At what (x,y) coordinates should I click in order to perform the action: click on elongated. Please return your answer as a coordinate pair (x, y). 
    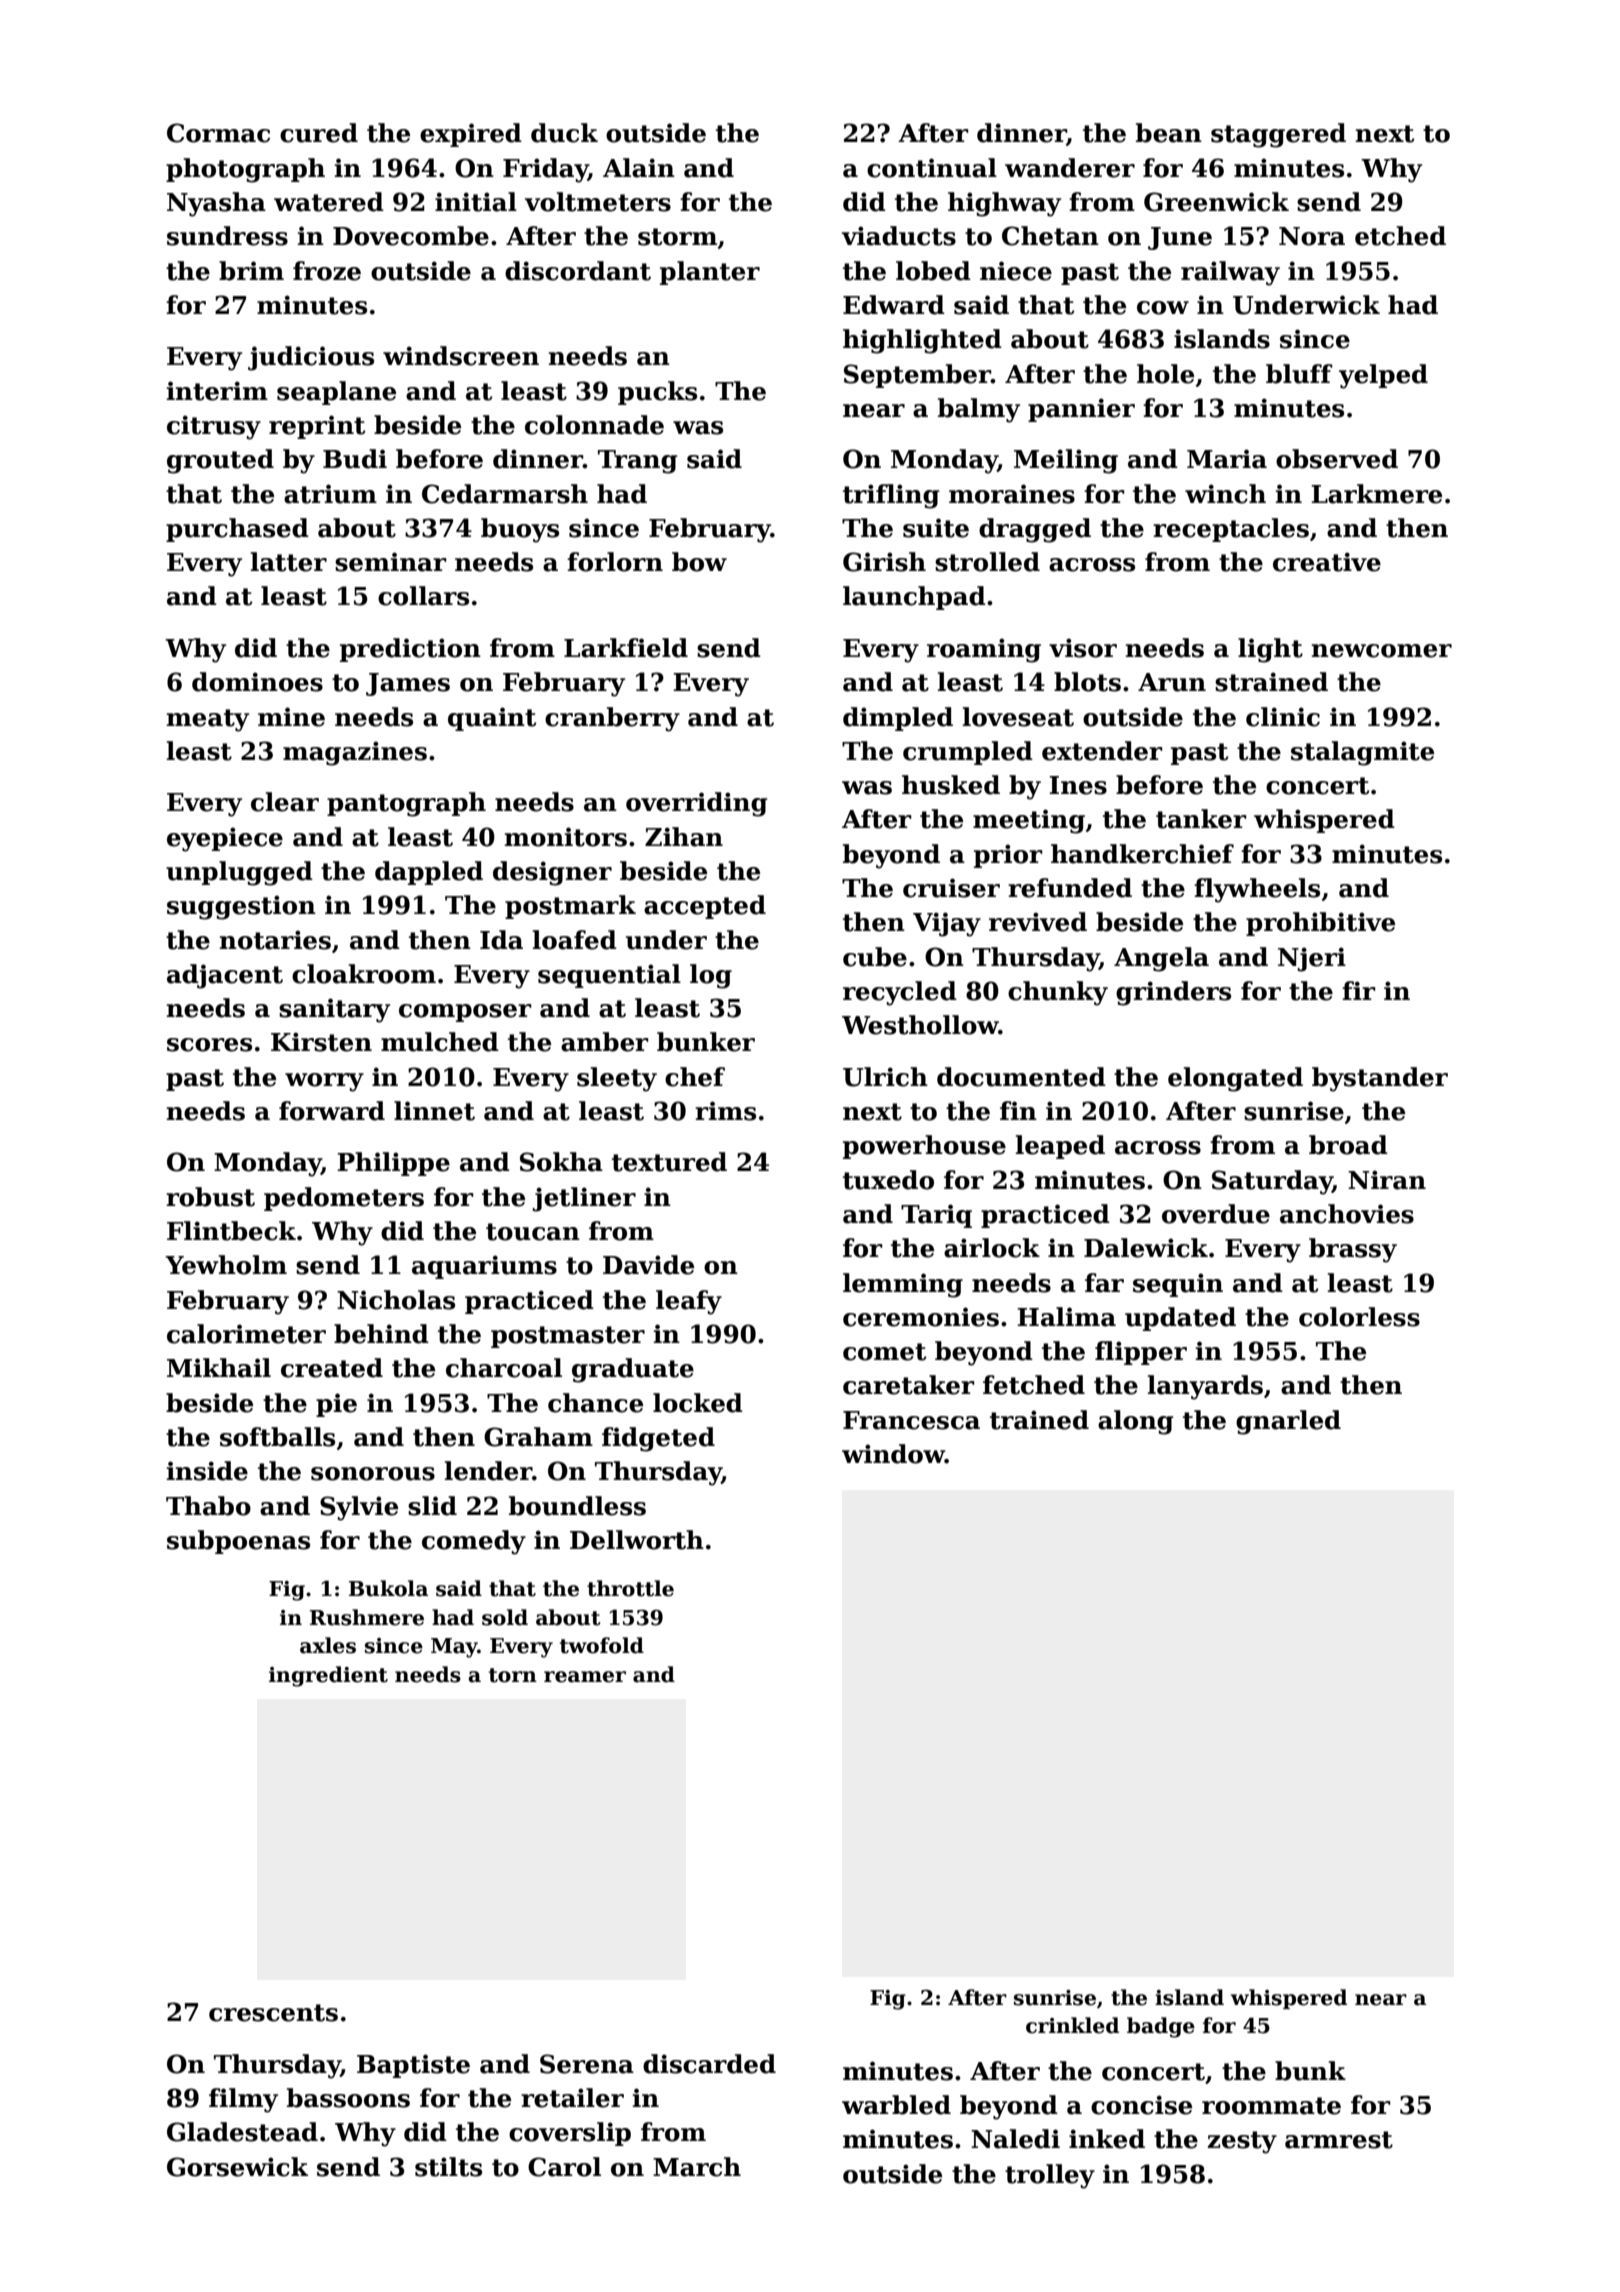
    Looking at the image, I should click on (1235, 1079).
